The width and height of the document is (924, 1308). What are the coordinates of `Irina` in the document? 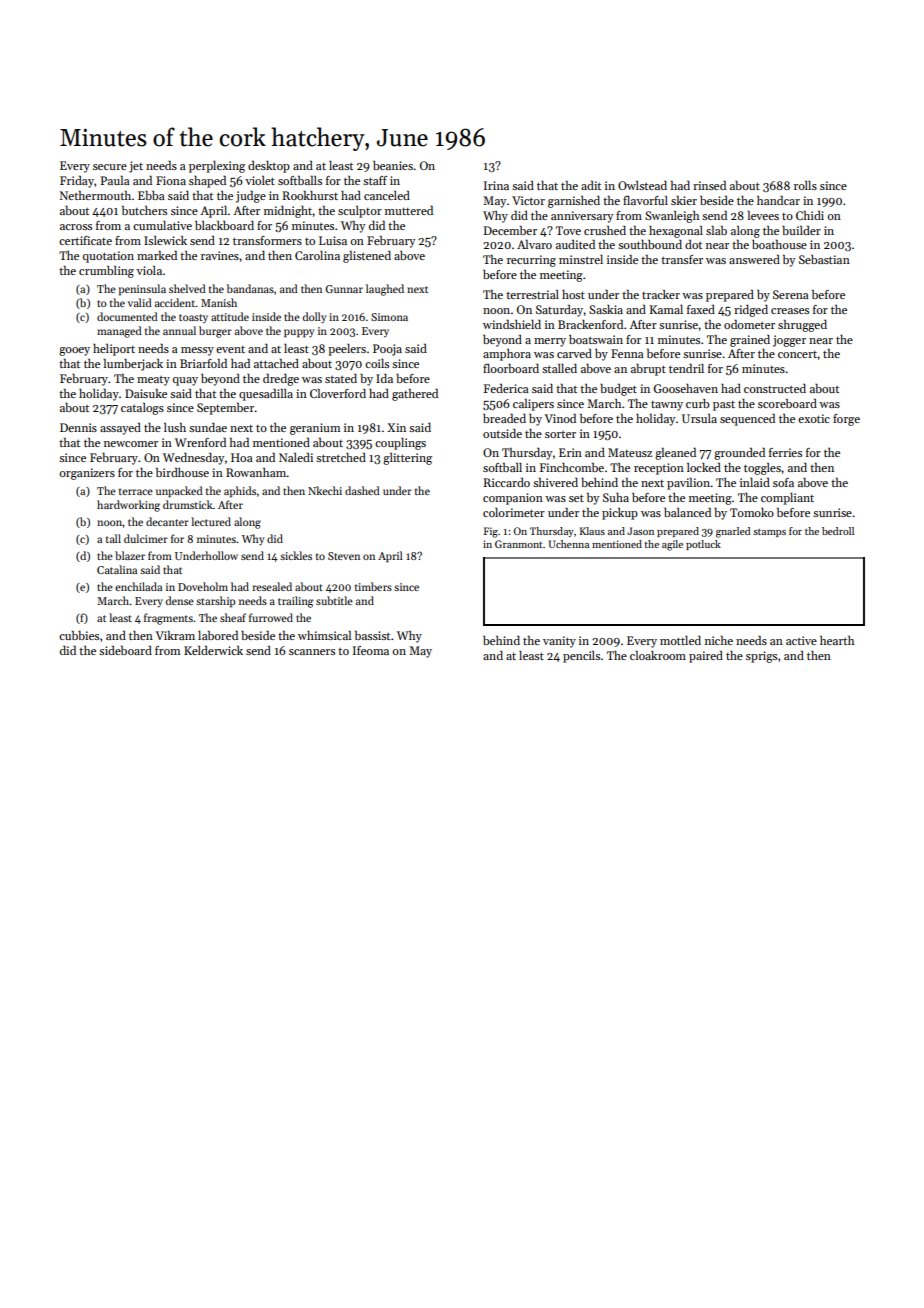 It's located at (496, 185).
